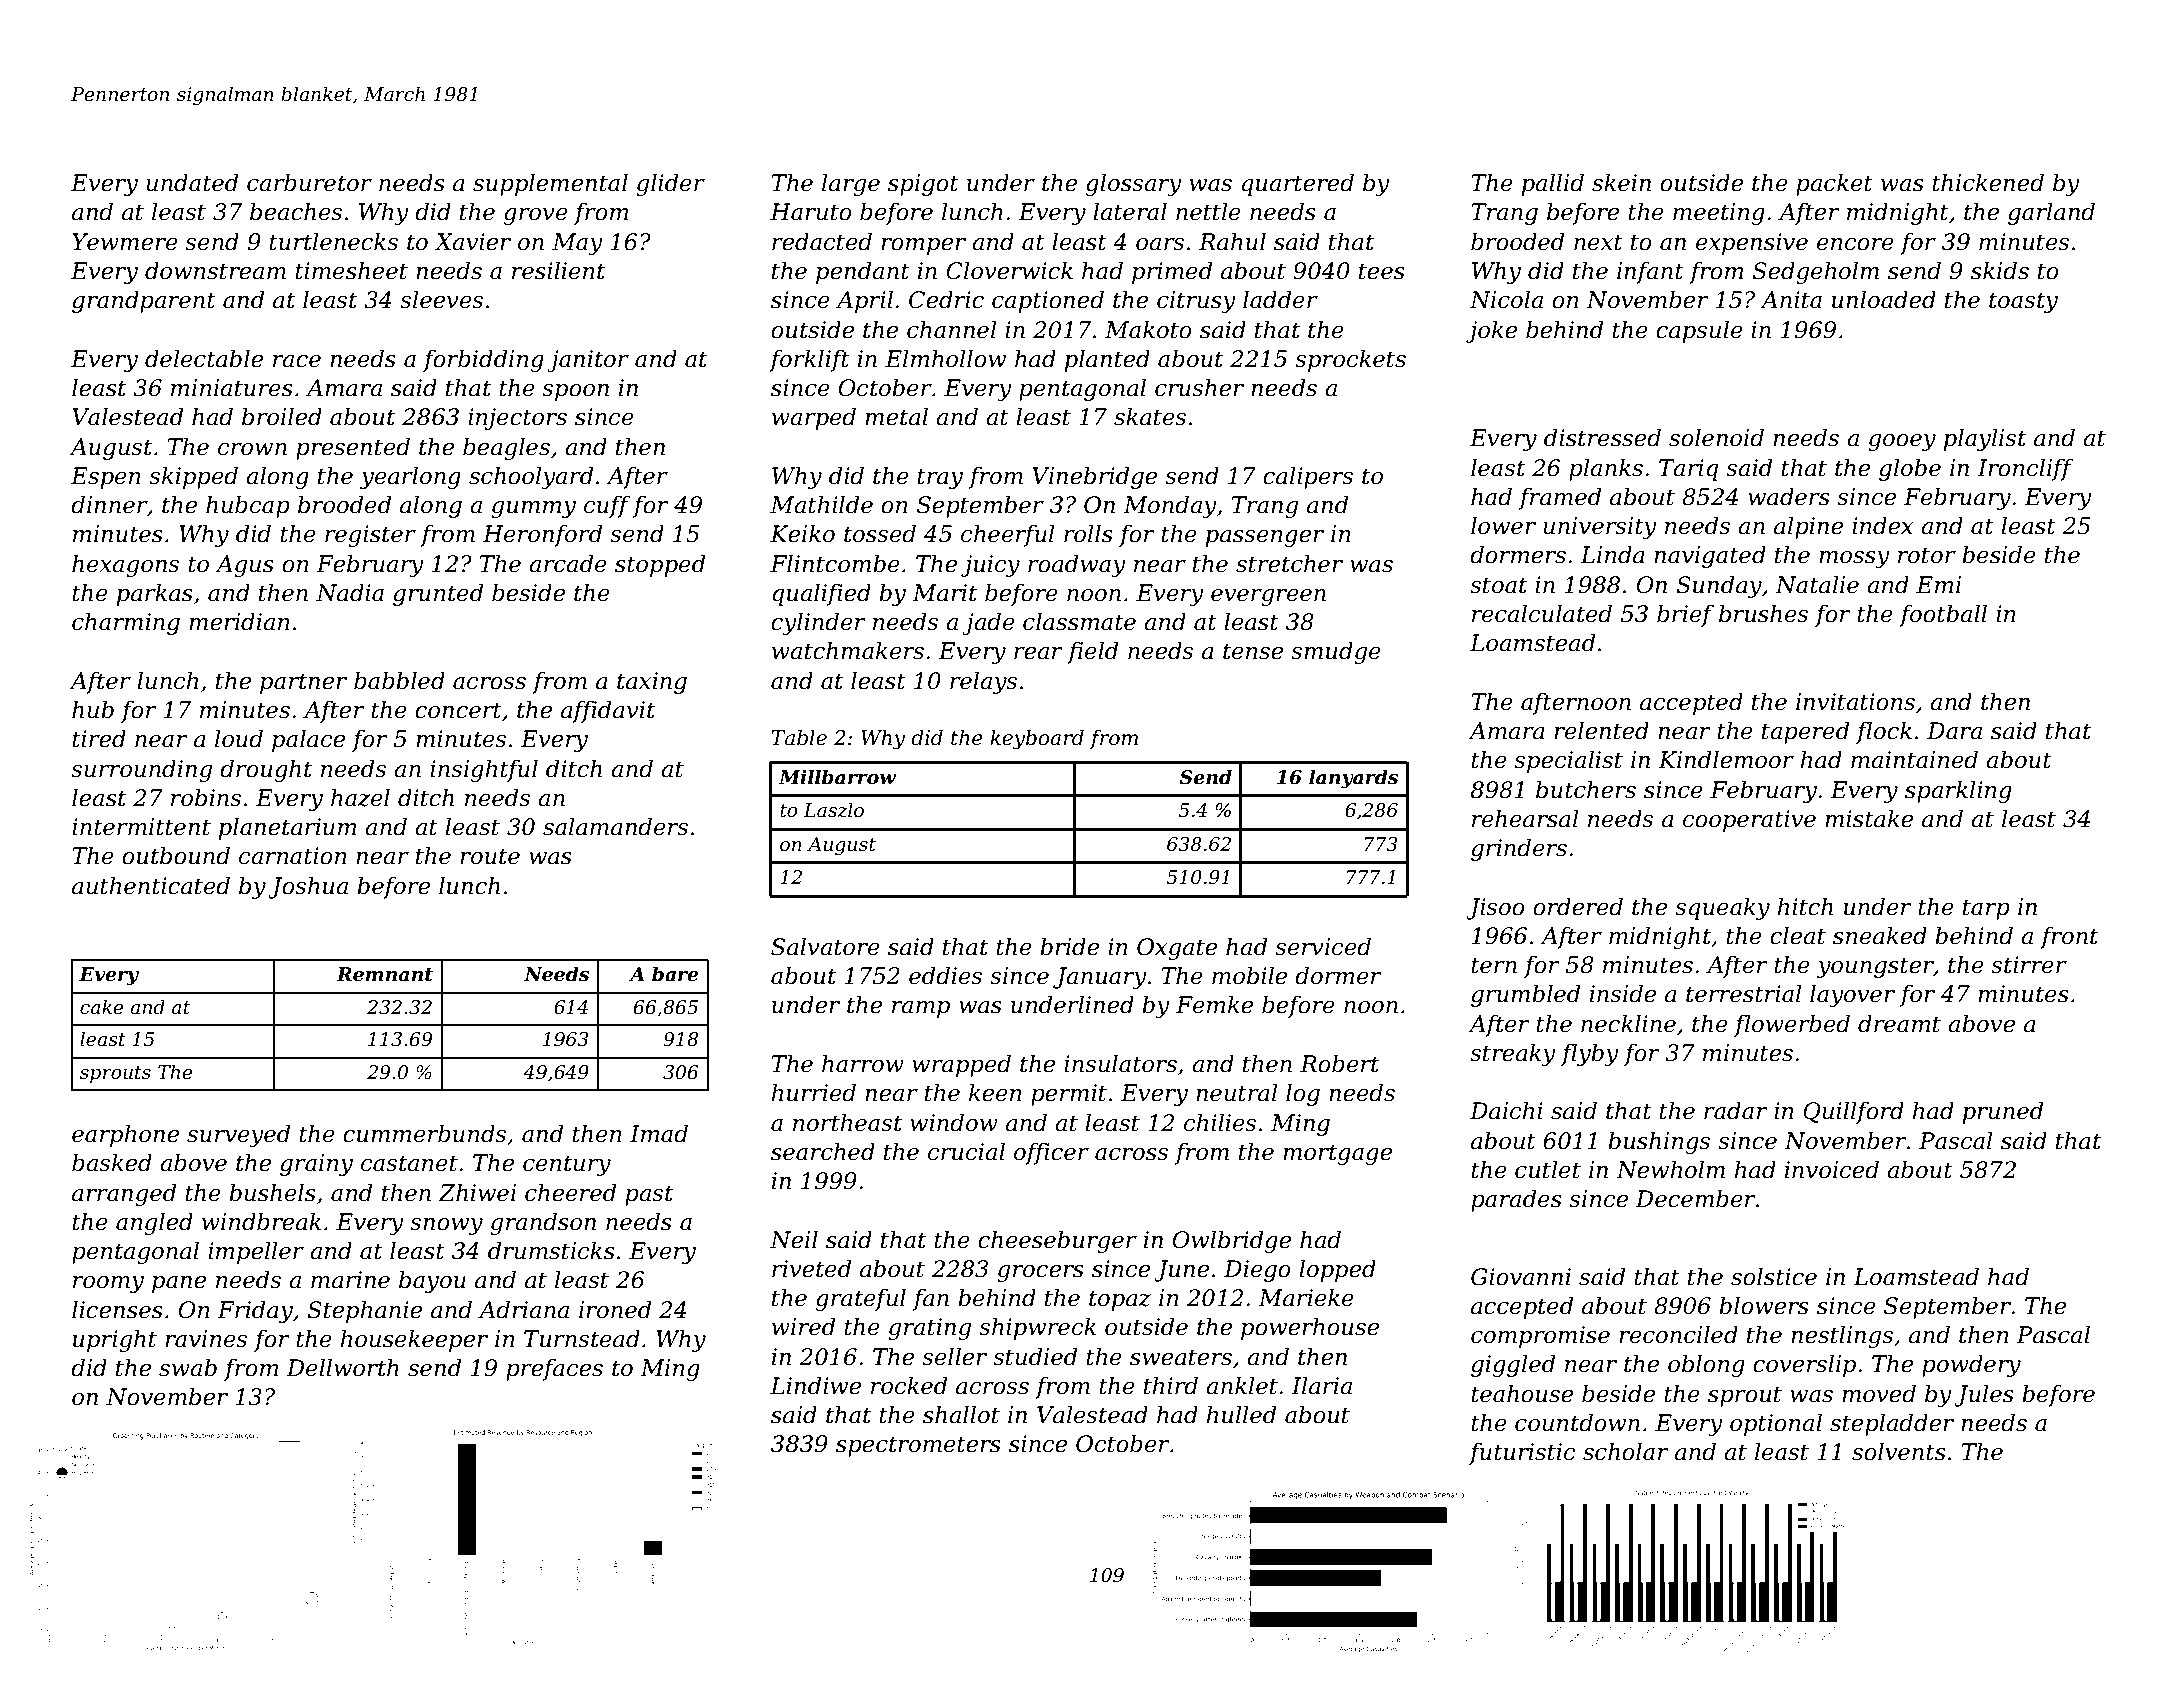 The height and width of the screenshot is (1683, 2178). What do you see at coordinates (1241, 1414) in the screenshot?
I see `hulled` at bounding box center [1241, 1414].
